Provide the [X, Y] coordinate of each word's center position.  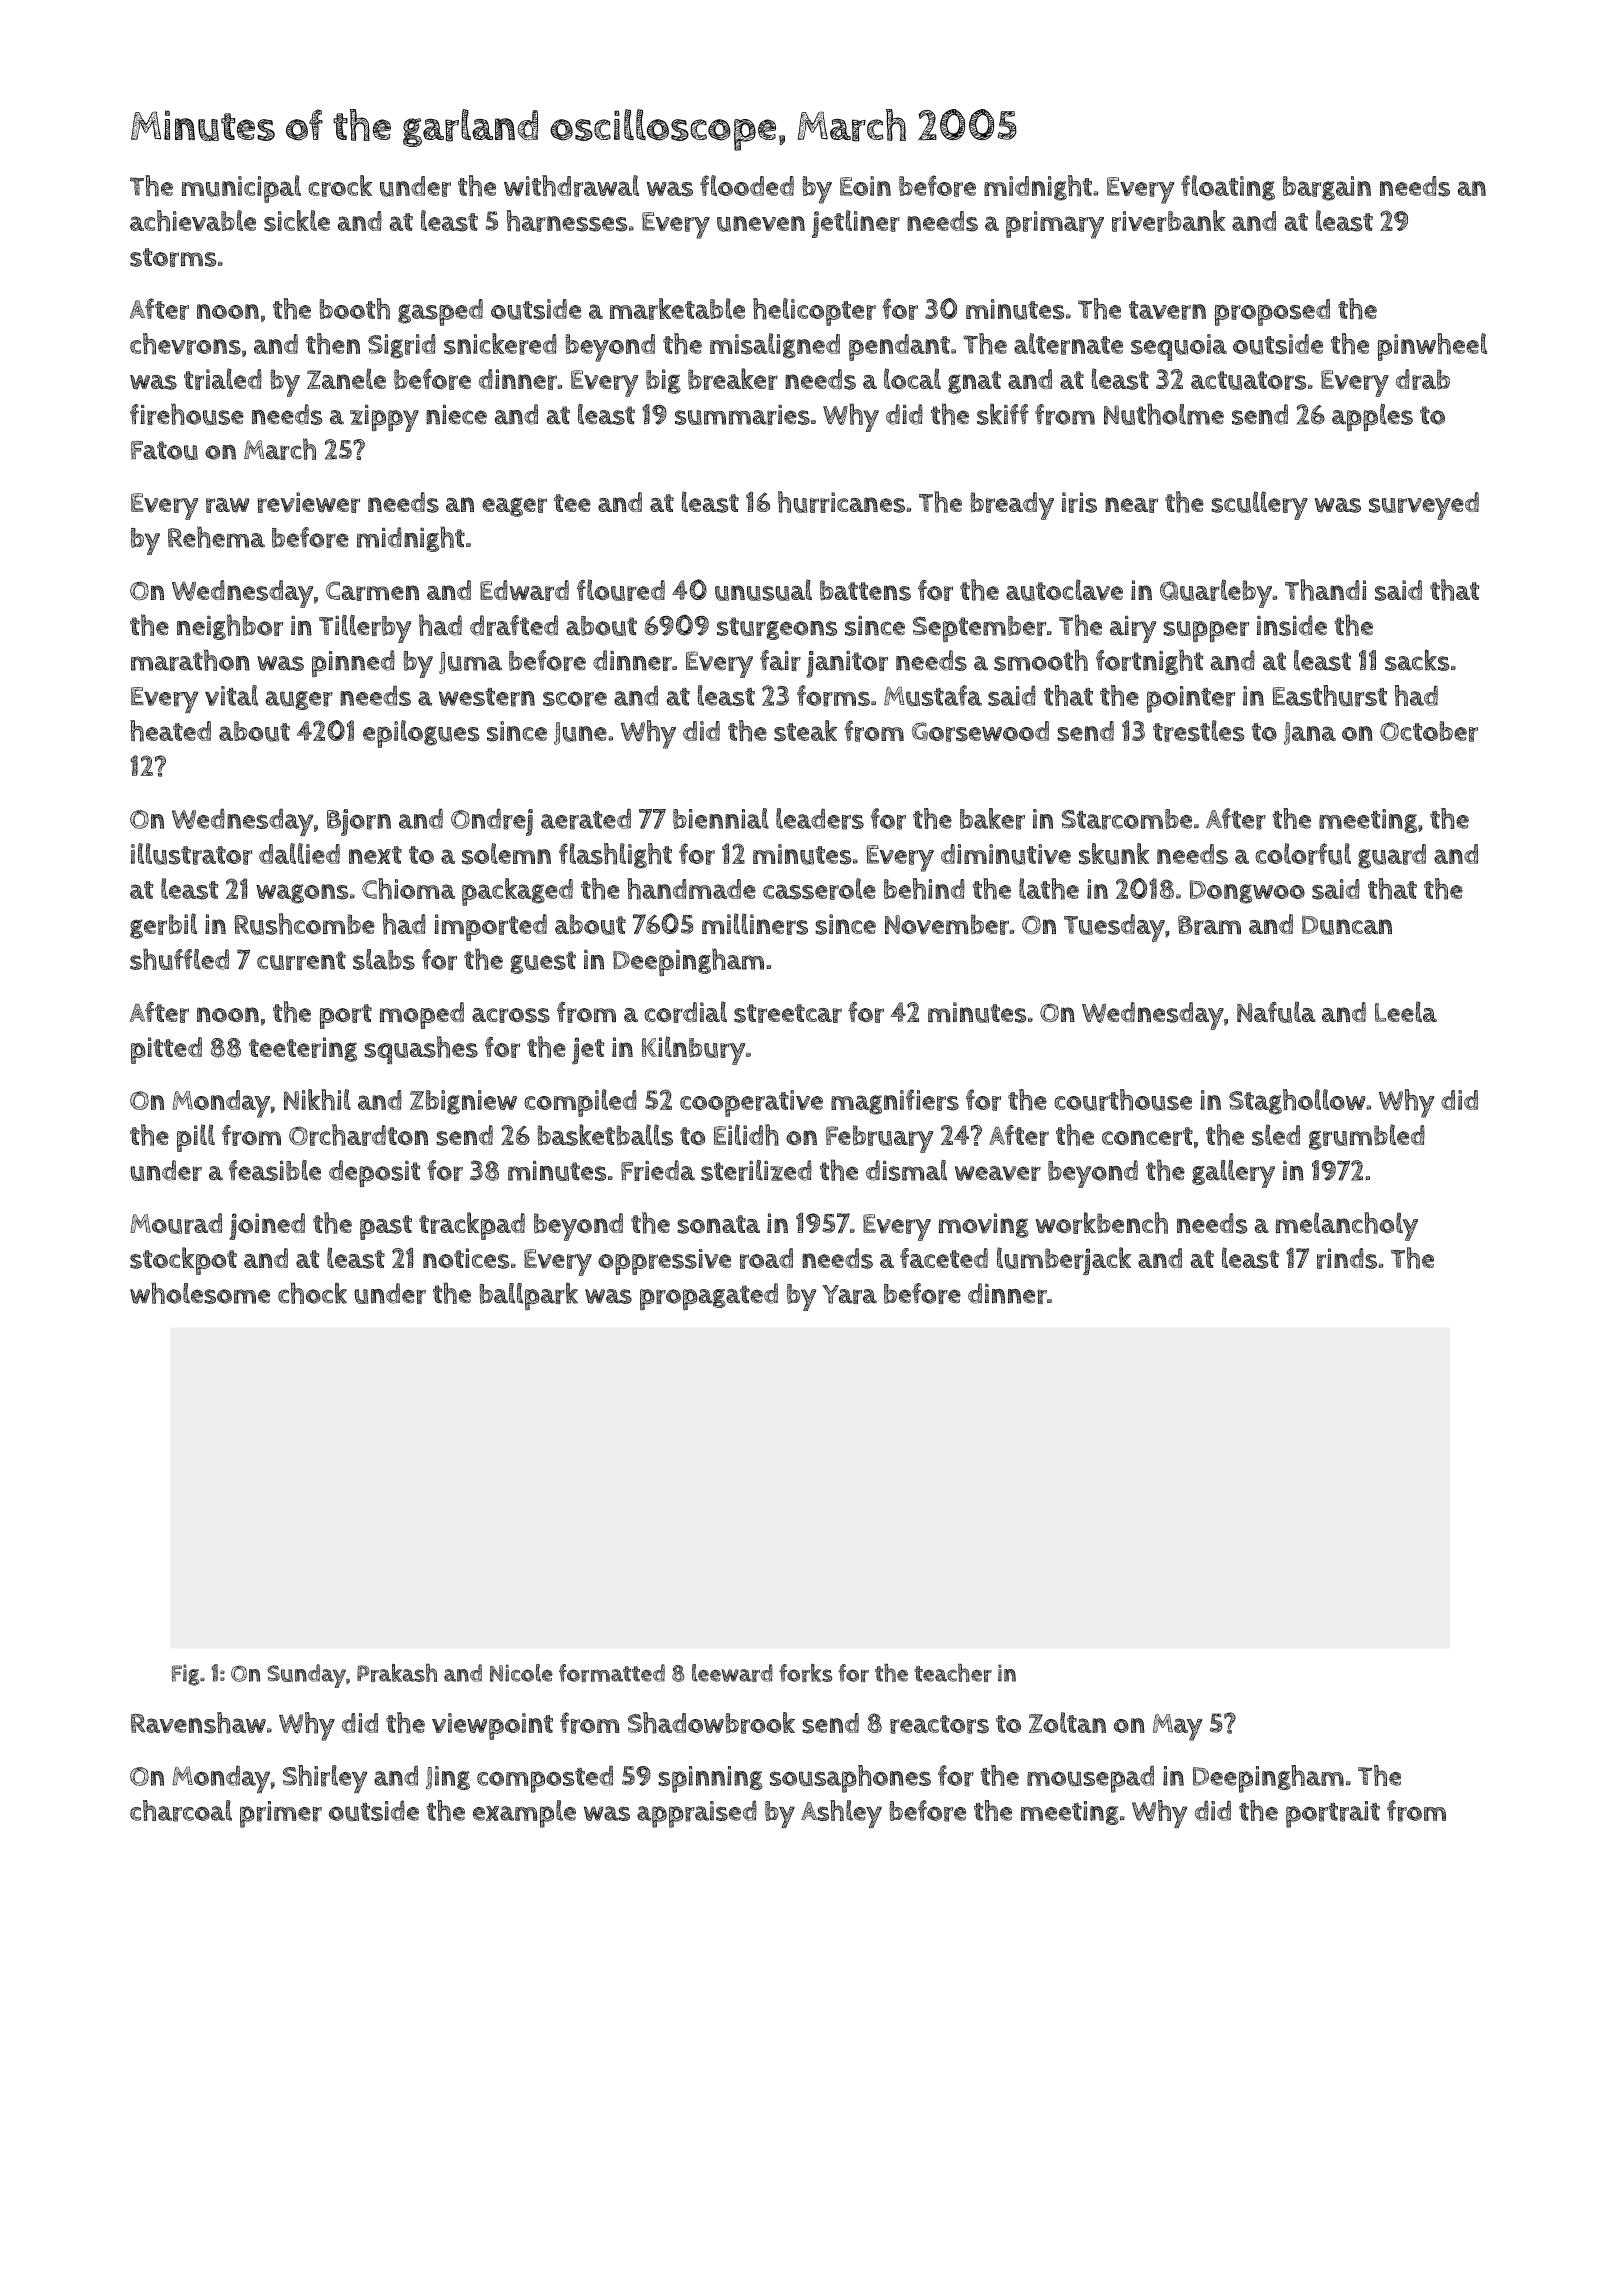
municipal [241, 189]
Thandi [1325, 590]
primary [1055, 225]
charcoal [181, 1811]
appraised [697, 1814]
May [1178, 1727]
